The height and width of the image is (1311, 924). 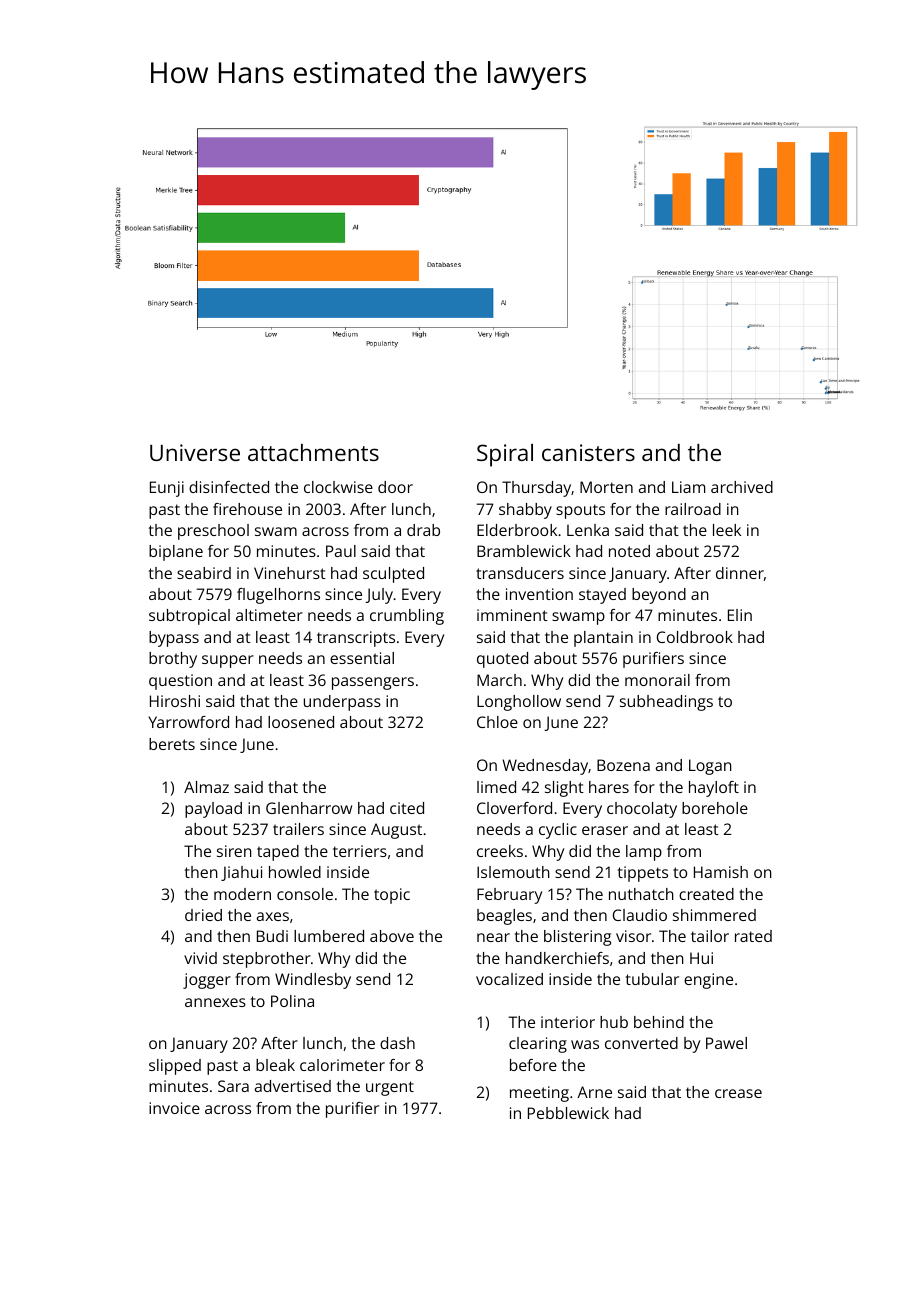 What do you see at coordinates (721, 872) in the image?
I see `Hamish` at bounding box center [721, 872].
